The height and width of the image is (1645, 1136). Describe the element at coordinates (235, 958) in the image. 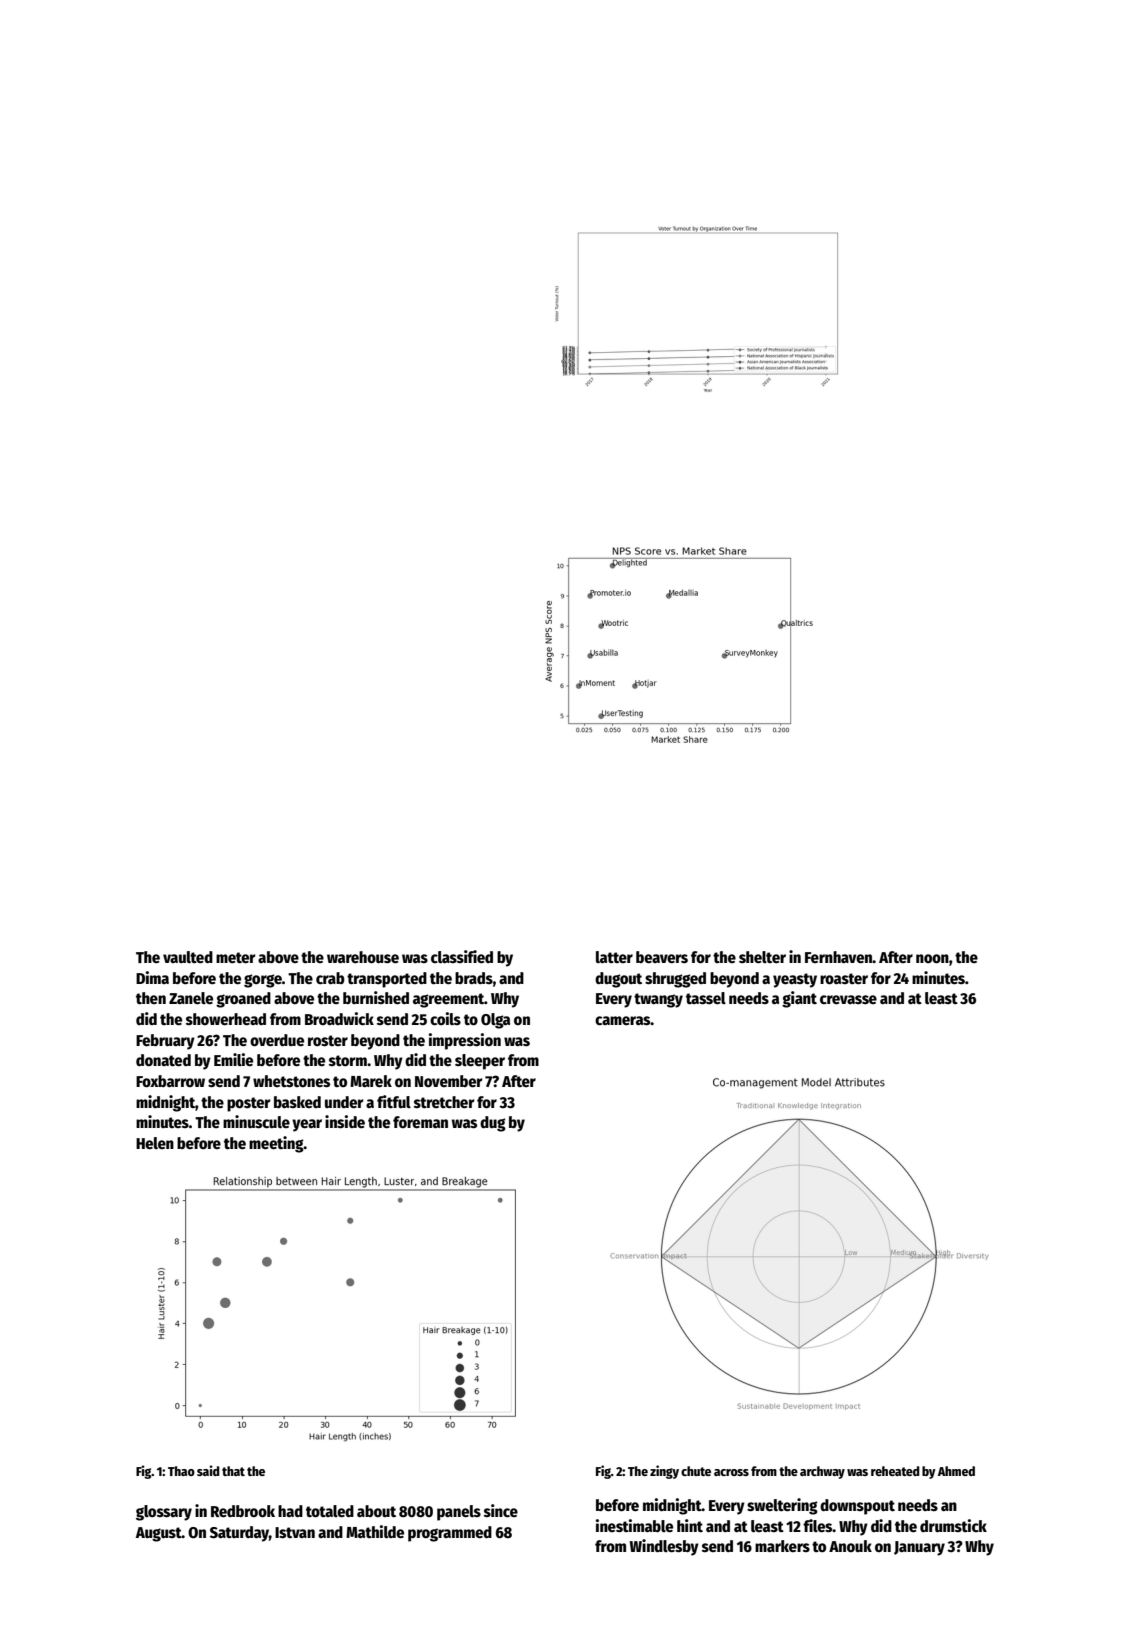

I see `meter` at that location.
